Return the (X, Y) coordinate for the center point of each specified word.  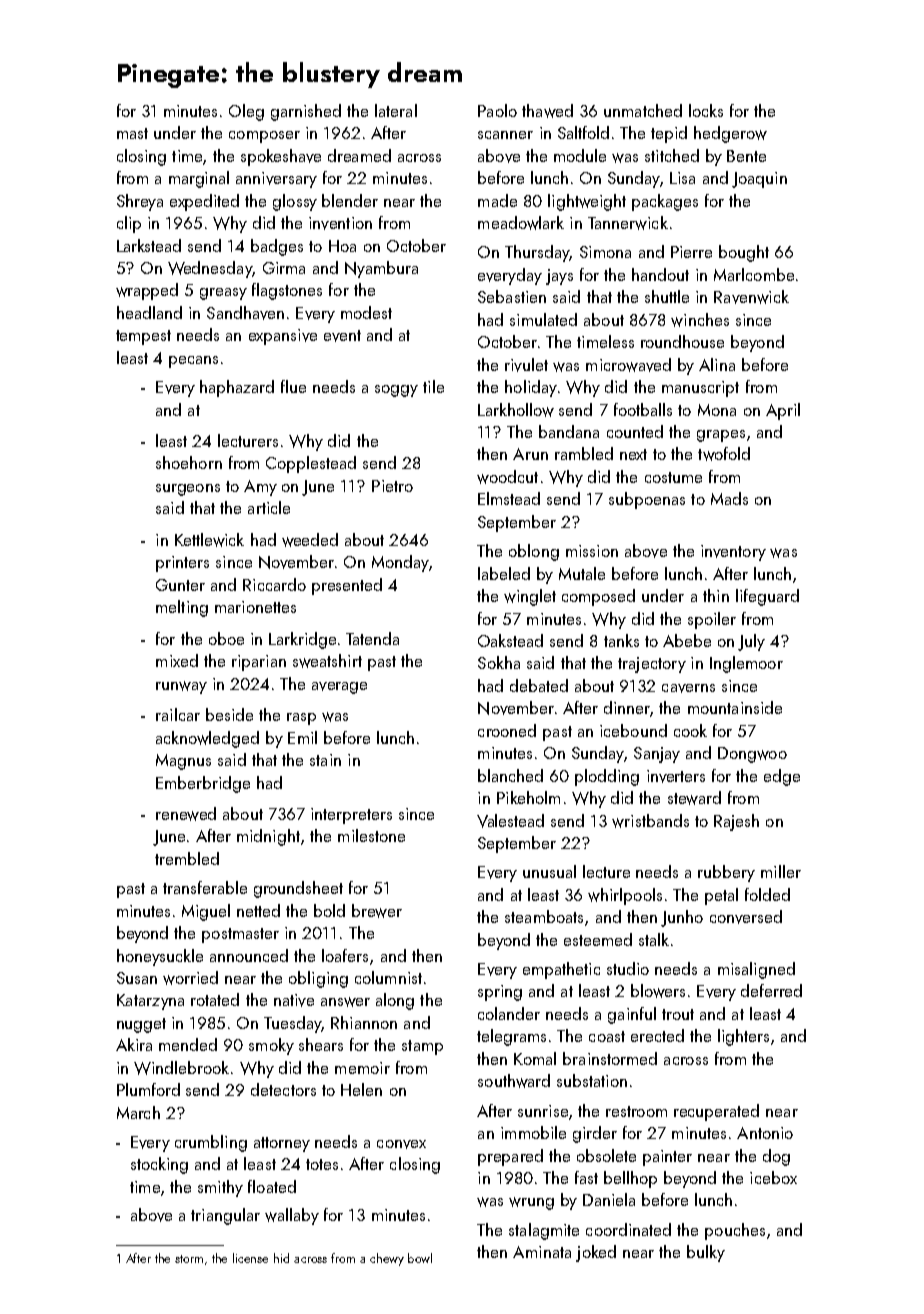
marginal (199, 179)
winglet (530, 597)
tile (433, 386)
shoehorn (189, 462)
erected (657, 1035)
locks (706, 110)
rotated (215, 999)
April (783, 411)
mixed (177, 660)
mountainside (735, 707)
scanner (505, 135)
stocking (159, 1165)
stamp (422, 1047)
